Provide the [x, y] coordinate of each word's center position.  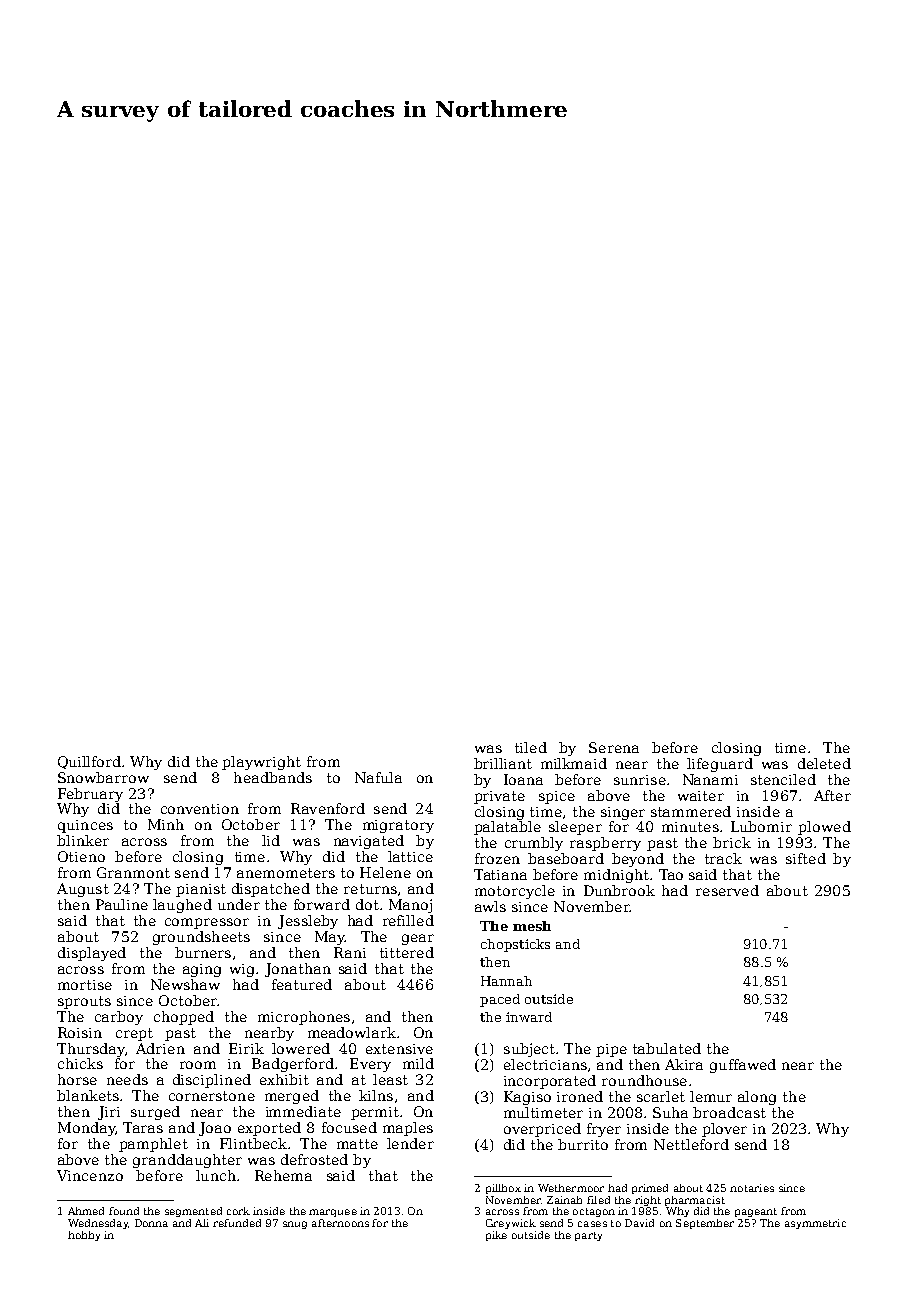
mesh [532, 926]
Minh [166, 824]
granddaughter [187, 1161]
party [588, 1236]
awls [490, 906]
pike [496, 1236]
